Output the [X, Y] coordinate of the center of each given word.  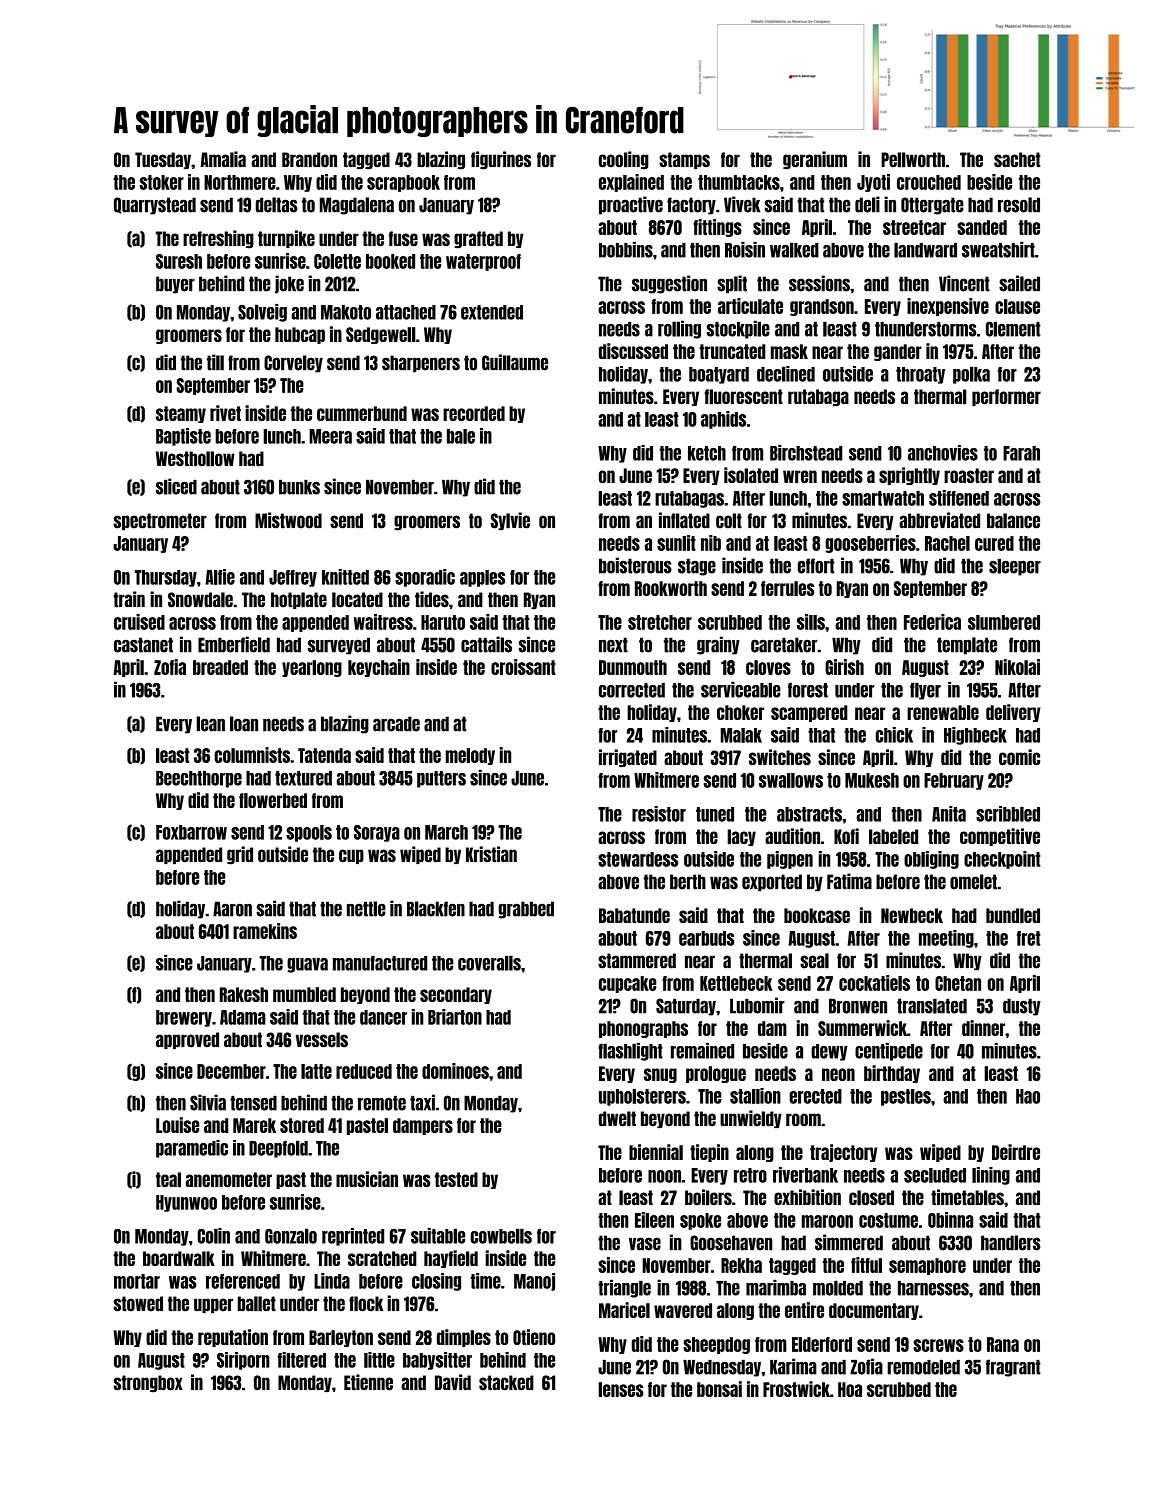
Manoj [534, 1282]
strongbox [148, 1384]
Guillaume [515, 362]
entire [804, 1310]
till [215, 362]
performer [1006, 397]
